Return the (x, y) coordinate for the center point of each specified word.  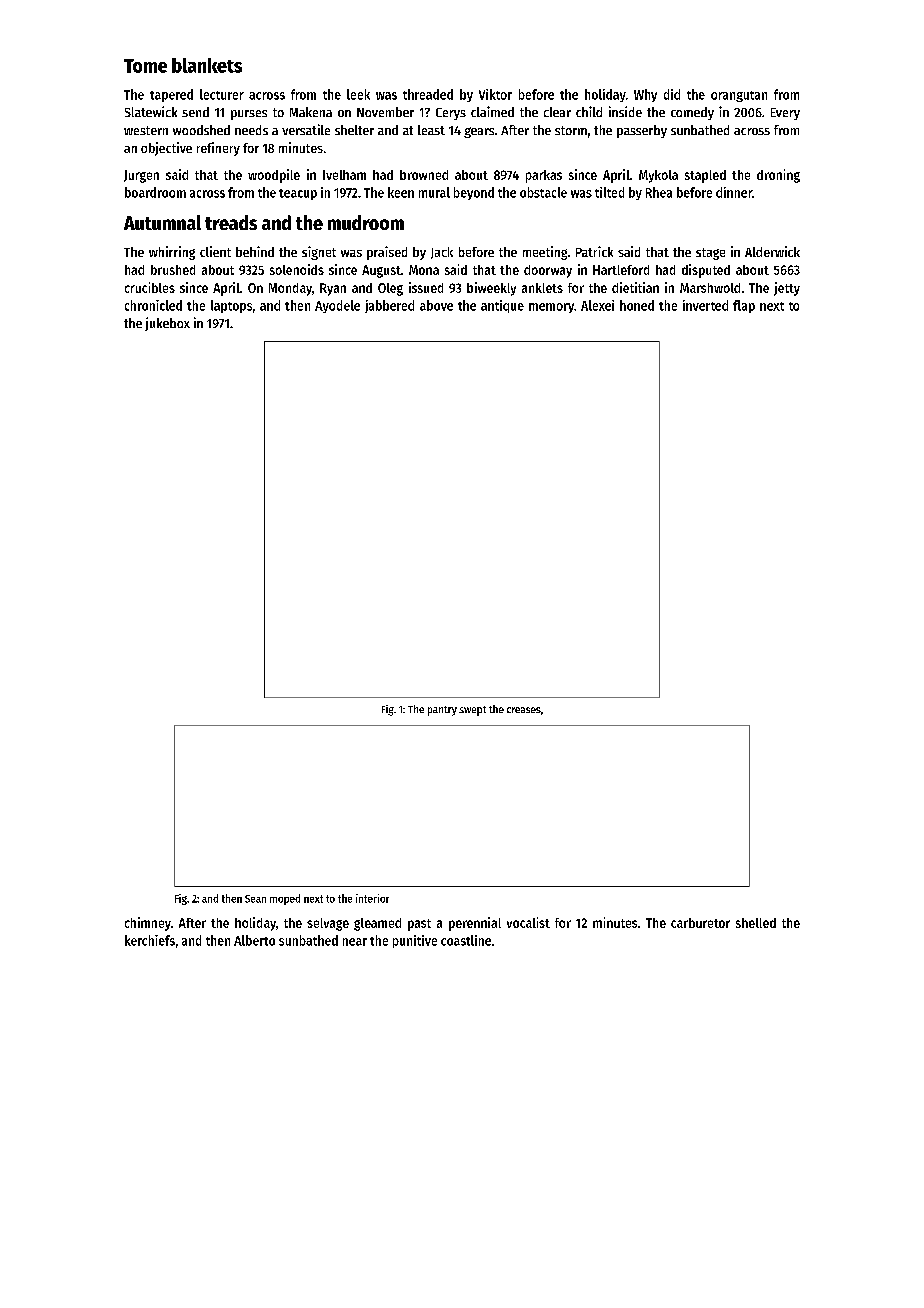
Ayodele (337, 306)
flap (744, 306)
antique (502, 306)
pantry (442, 711)
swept (472, 711)
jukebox (167, 324)
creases (524, 710)
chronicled (153, 305)
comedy (692, 113)
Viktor (495, 94)
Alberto (254, 940)
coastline (466, 940)
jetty (787, 289)
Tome (145, 66)
